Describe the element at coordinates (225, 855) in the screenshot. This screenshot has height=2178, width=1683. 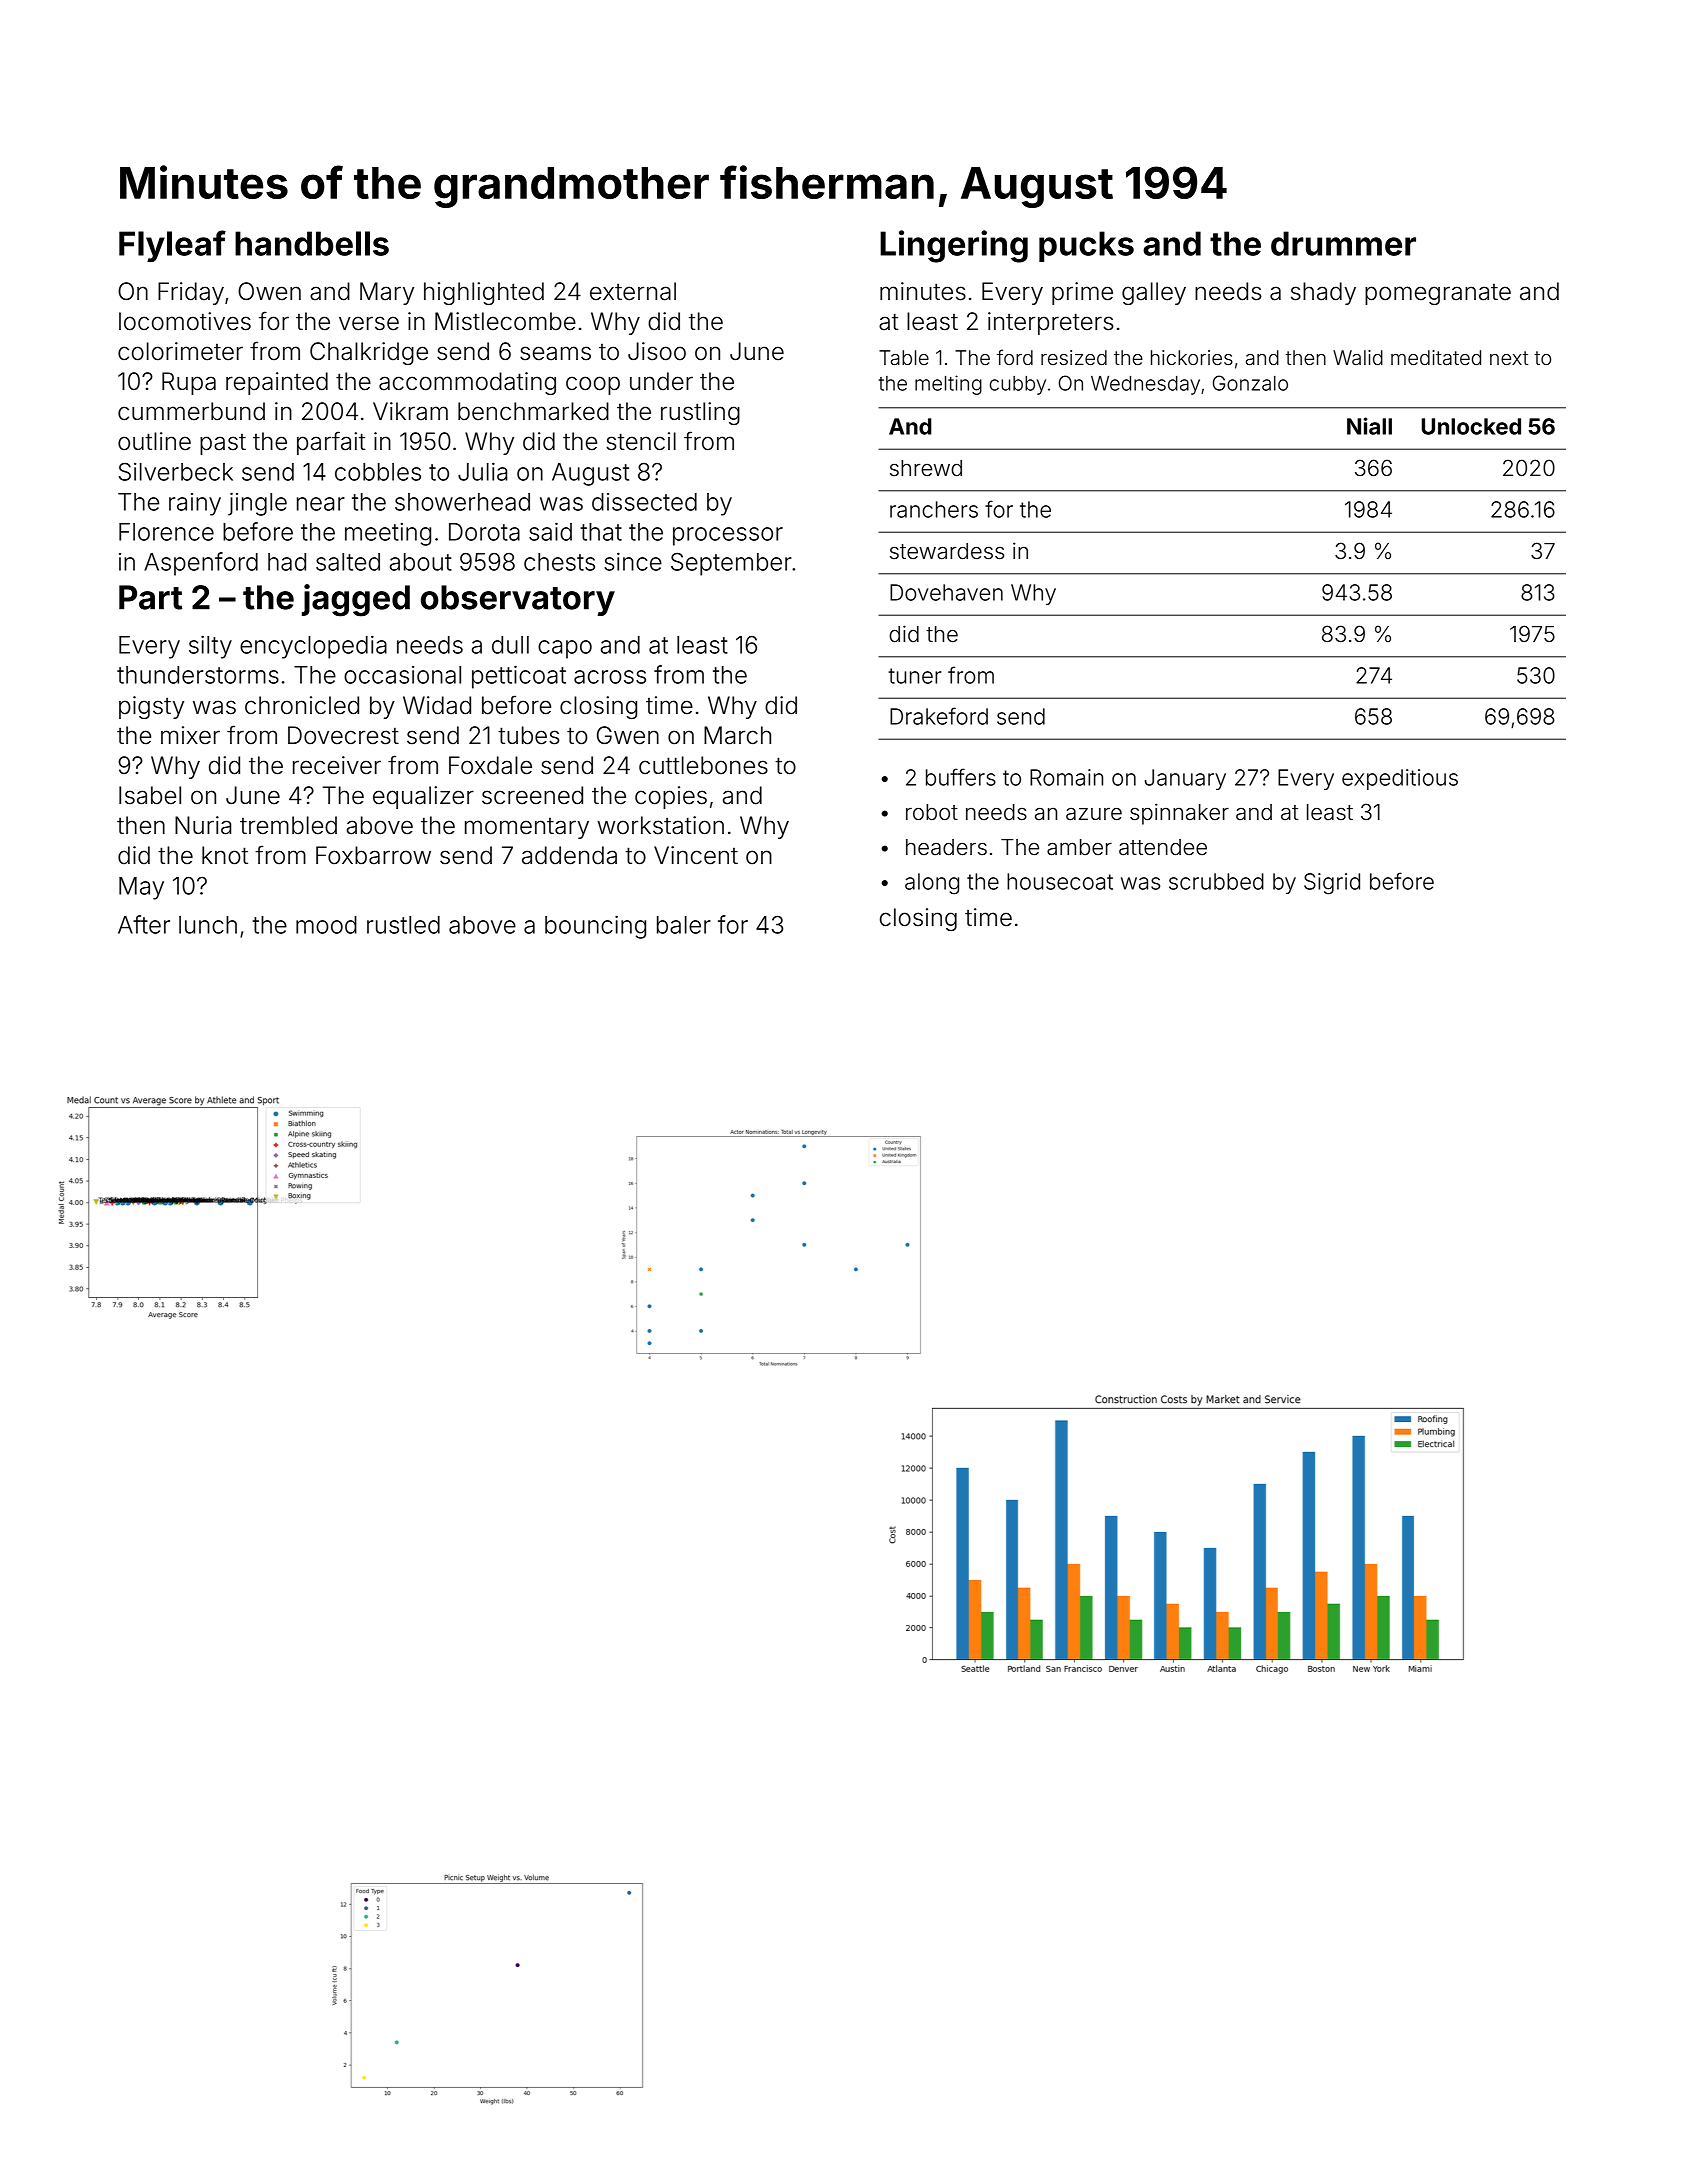
I see `knot` at that location.
